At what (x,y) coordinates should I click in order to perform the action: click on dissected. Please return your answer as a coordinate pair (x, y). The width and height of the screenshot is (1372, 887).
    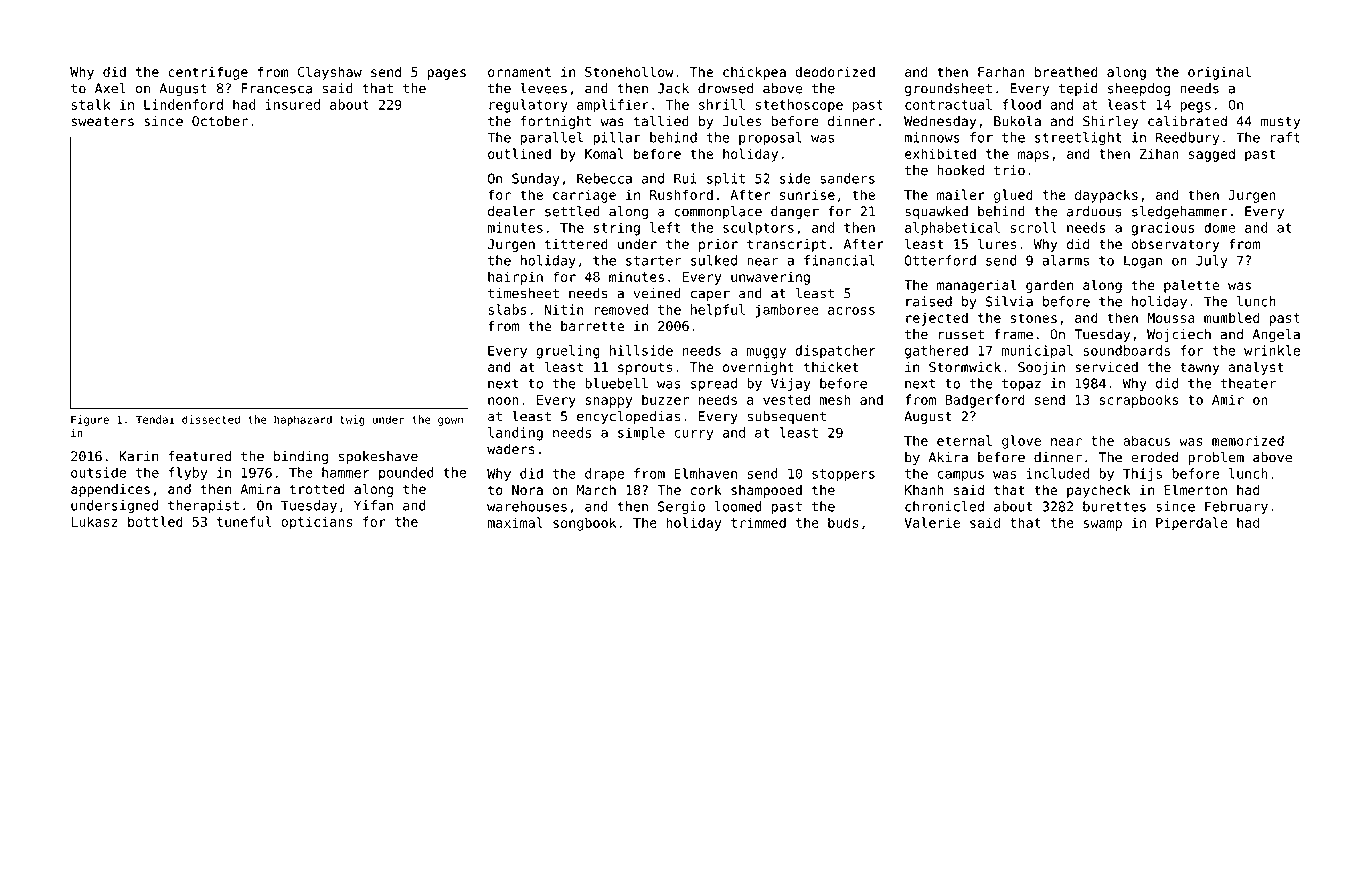
    Looking at the image, I should click on (211, 419).
